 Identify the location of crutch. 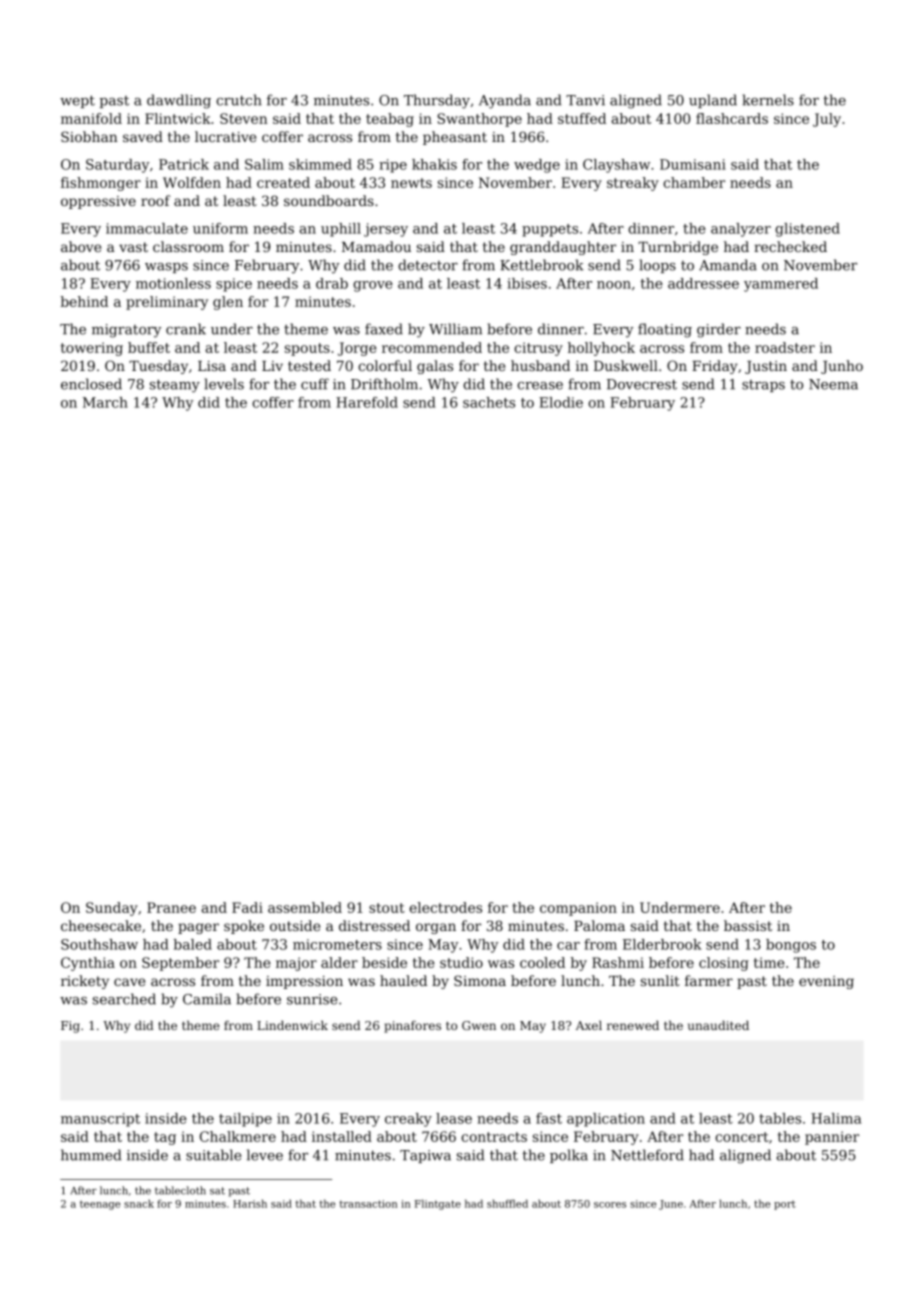
(239, 100).
